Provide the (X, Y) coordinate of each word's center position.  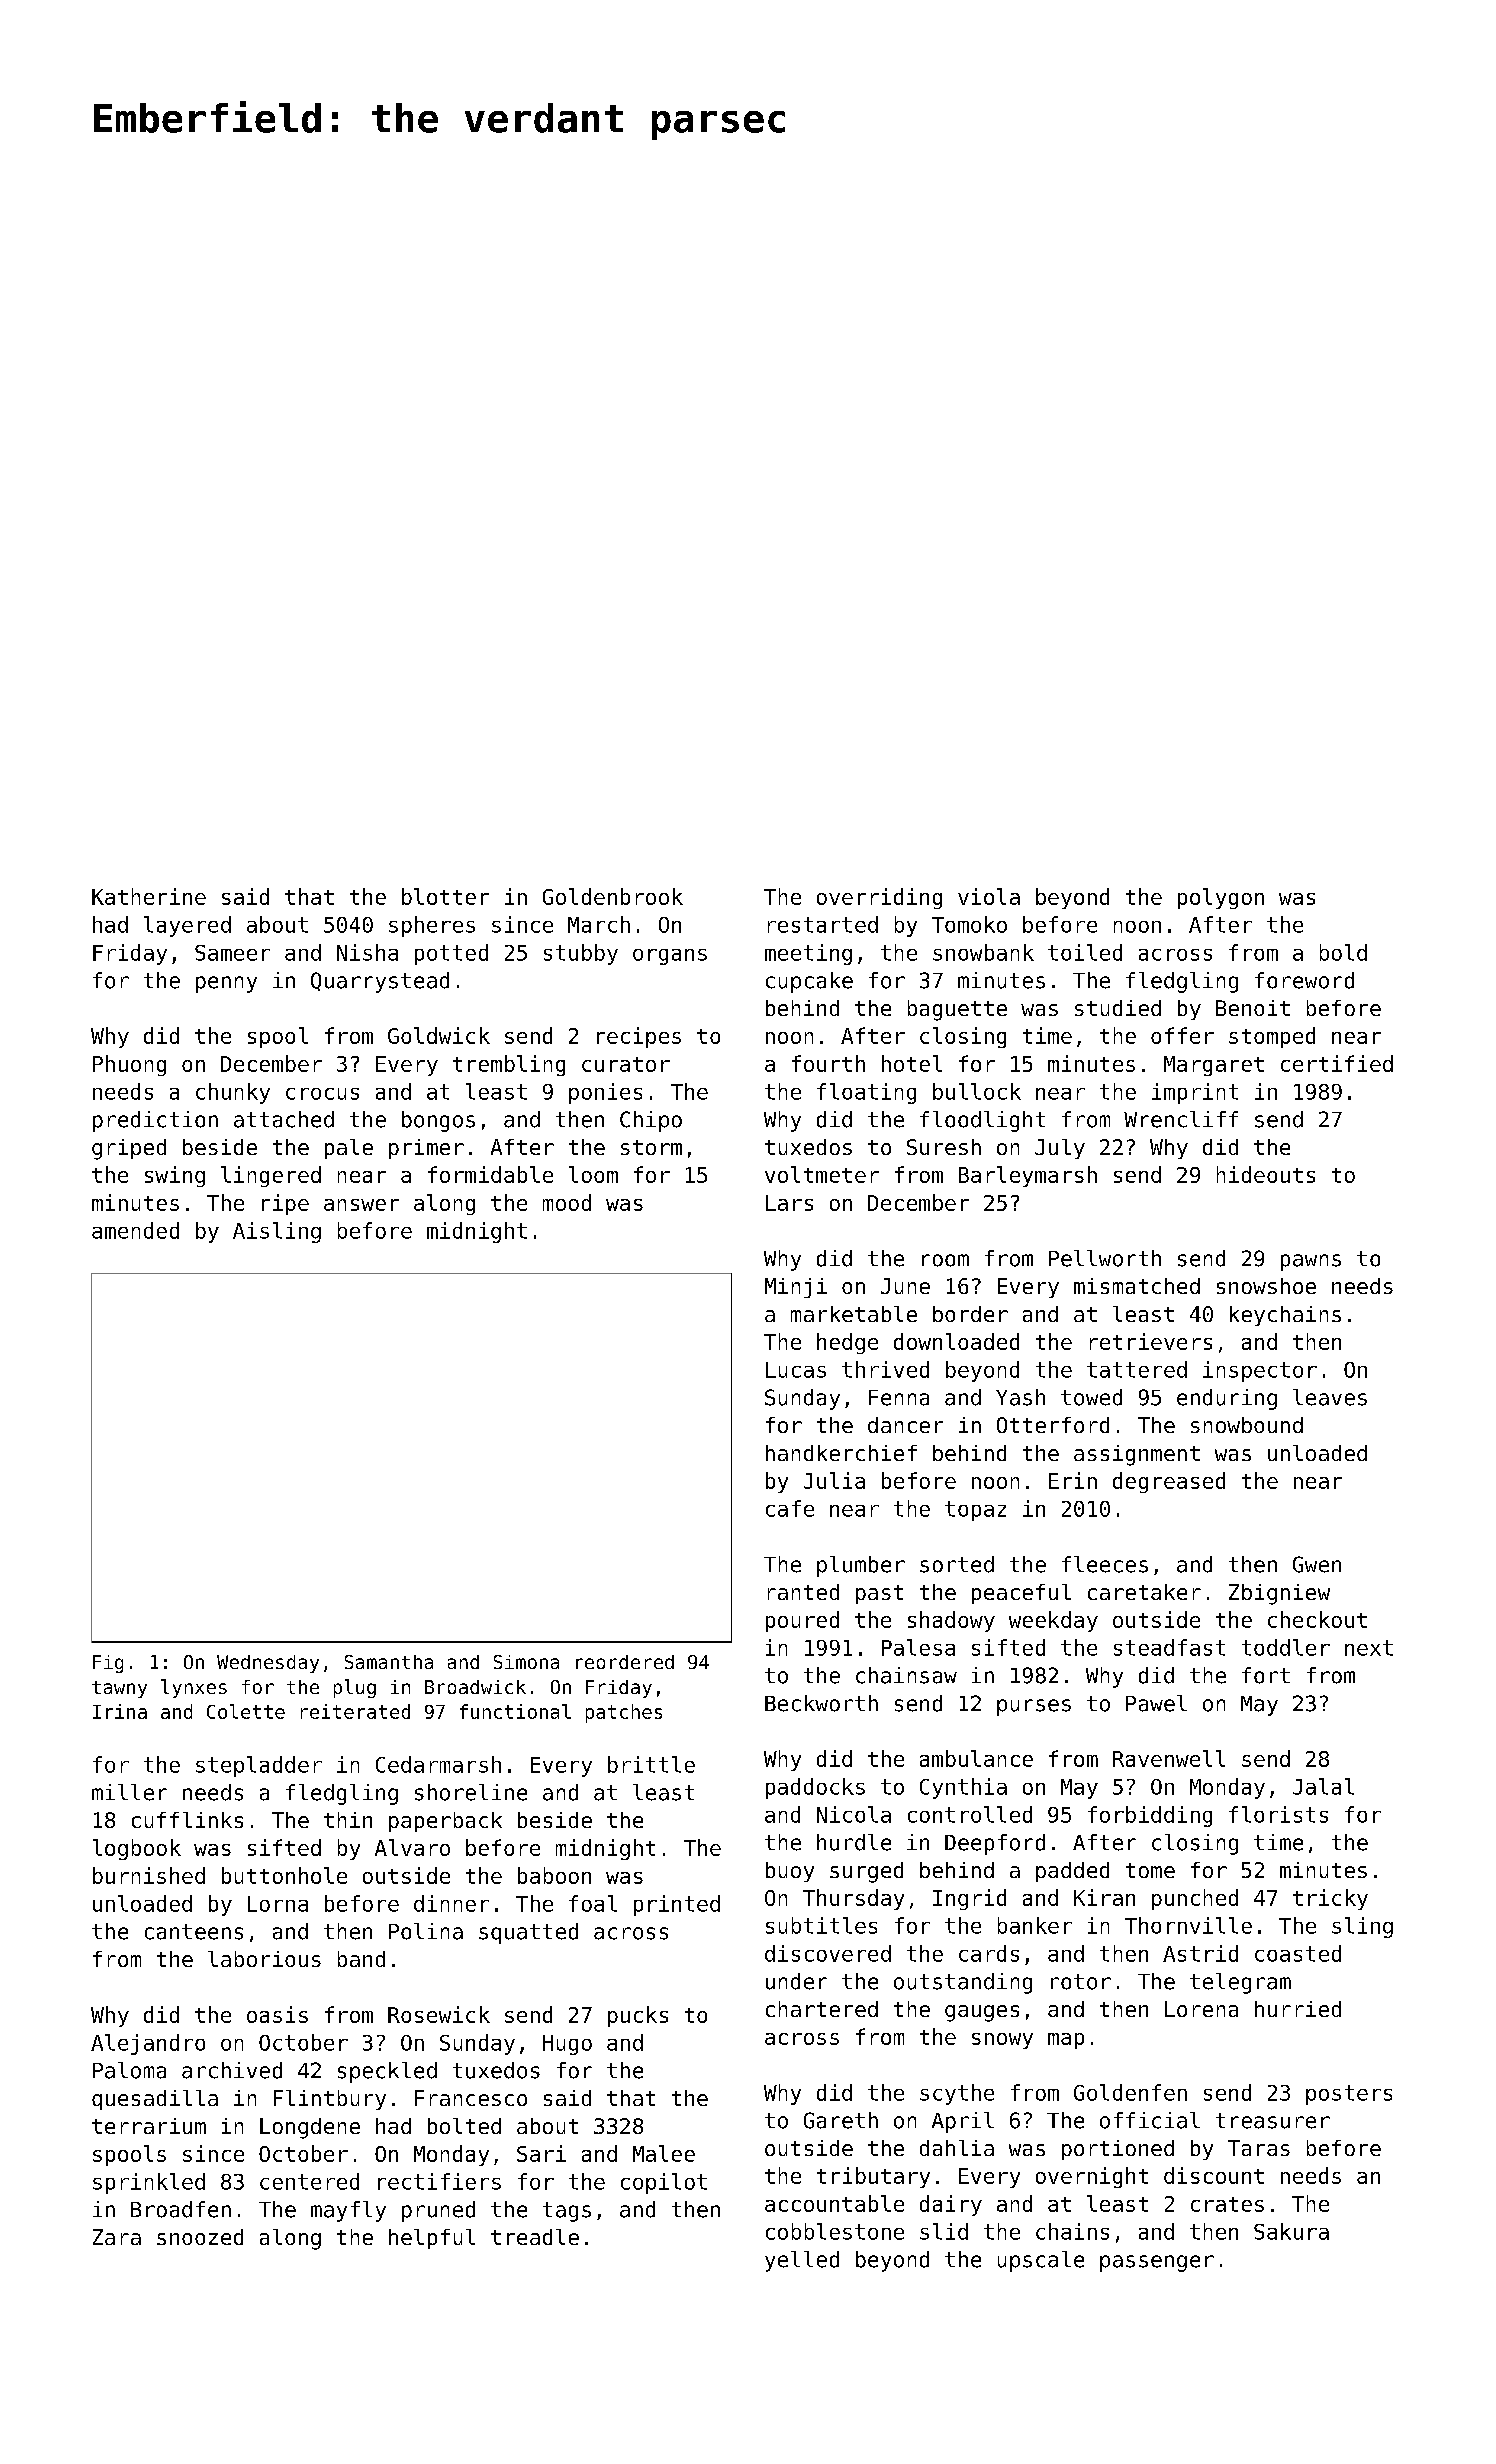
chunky (233, 1093)
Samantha (389, 1662)
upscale (1041, 2261)
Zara (117, 2237)
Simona (526, 1662)
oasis (277, 2014)
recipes (639, 1037)
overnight (1092, 2177)
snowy (1002, 2041)
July (1060, 1149)
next (1369, 1648)
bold (1343, 952)
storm (651, 1147)
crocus (322, 1094)
